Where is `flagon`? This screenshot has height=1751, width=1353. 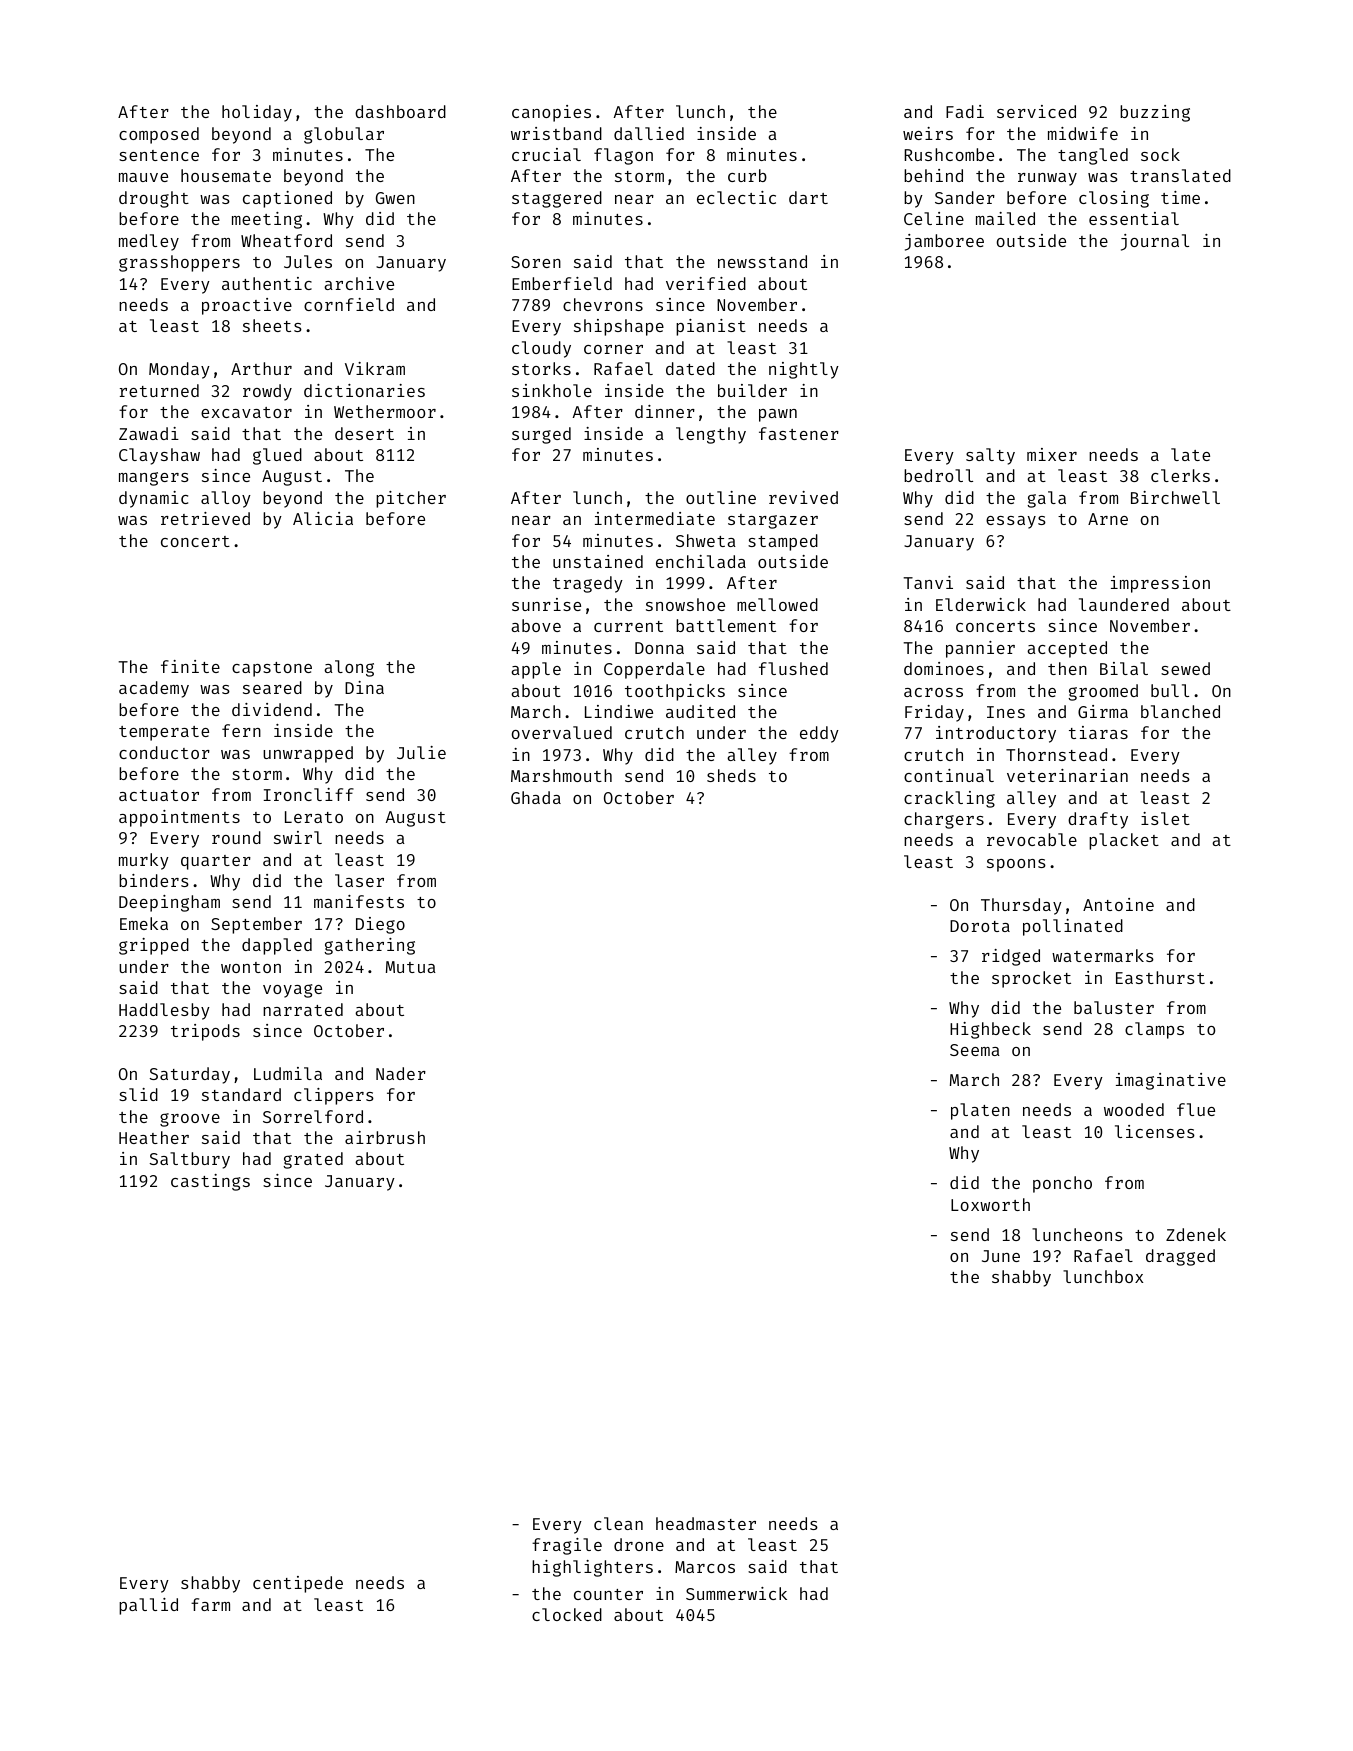 flagon is located at coordinates (623, 156).
